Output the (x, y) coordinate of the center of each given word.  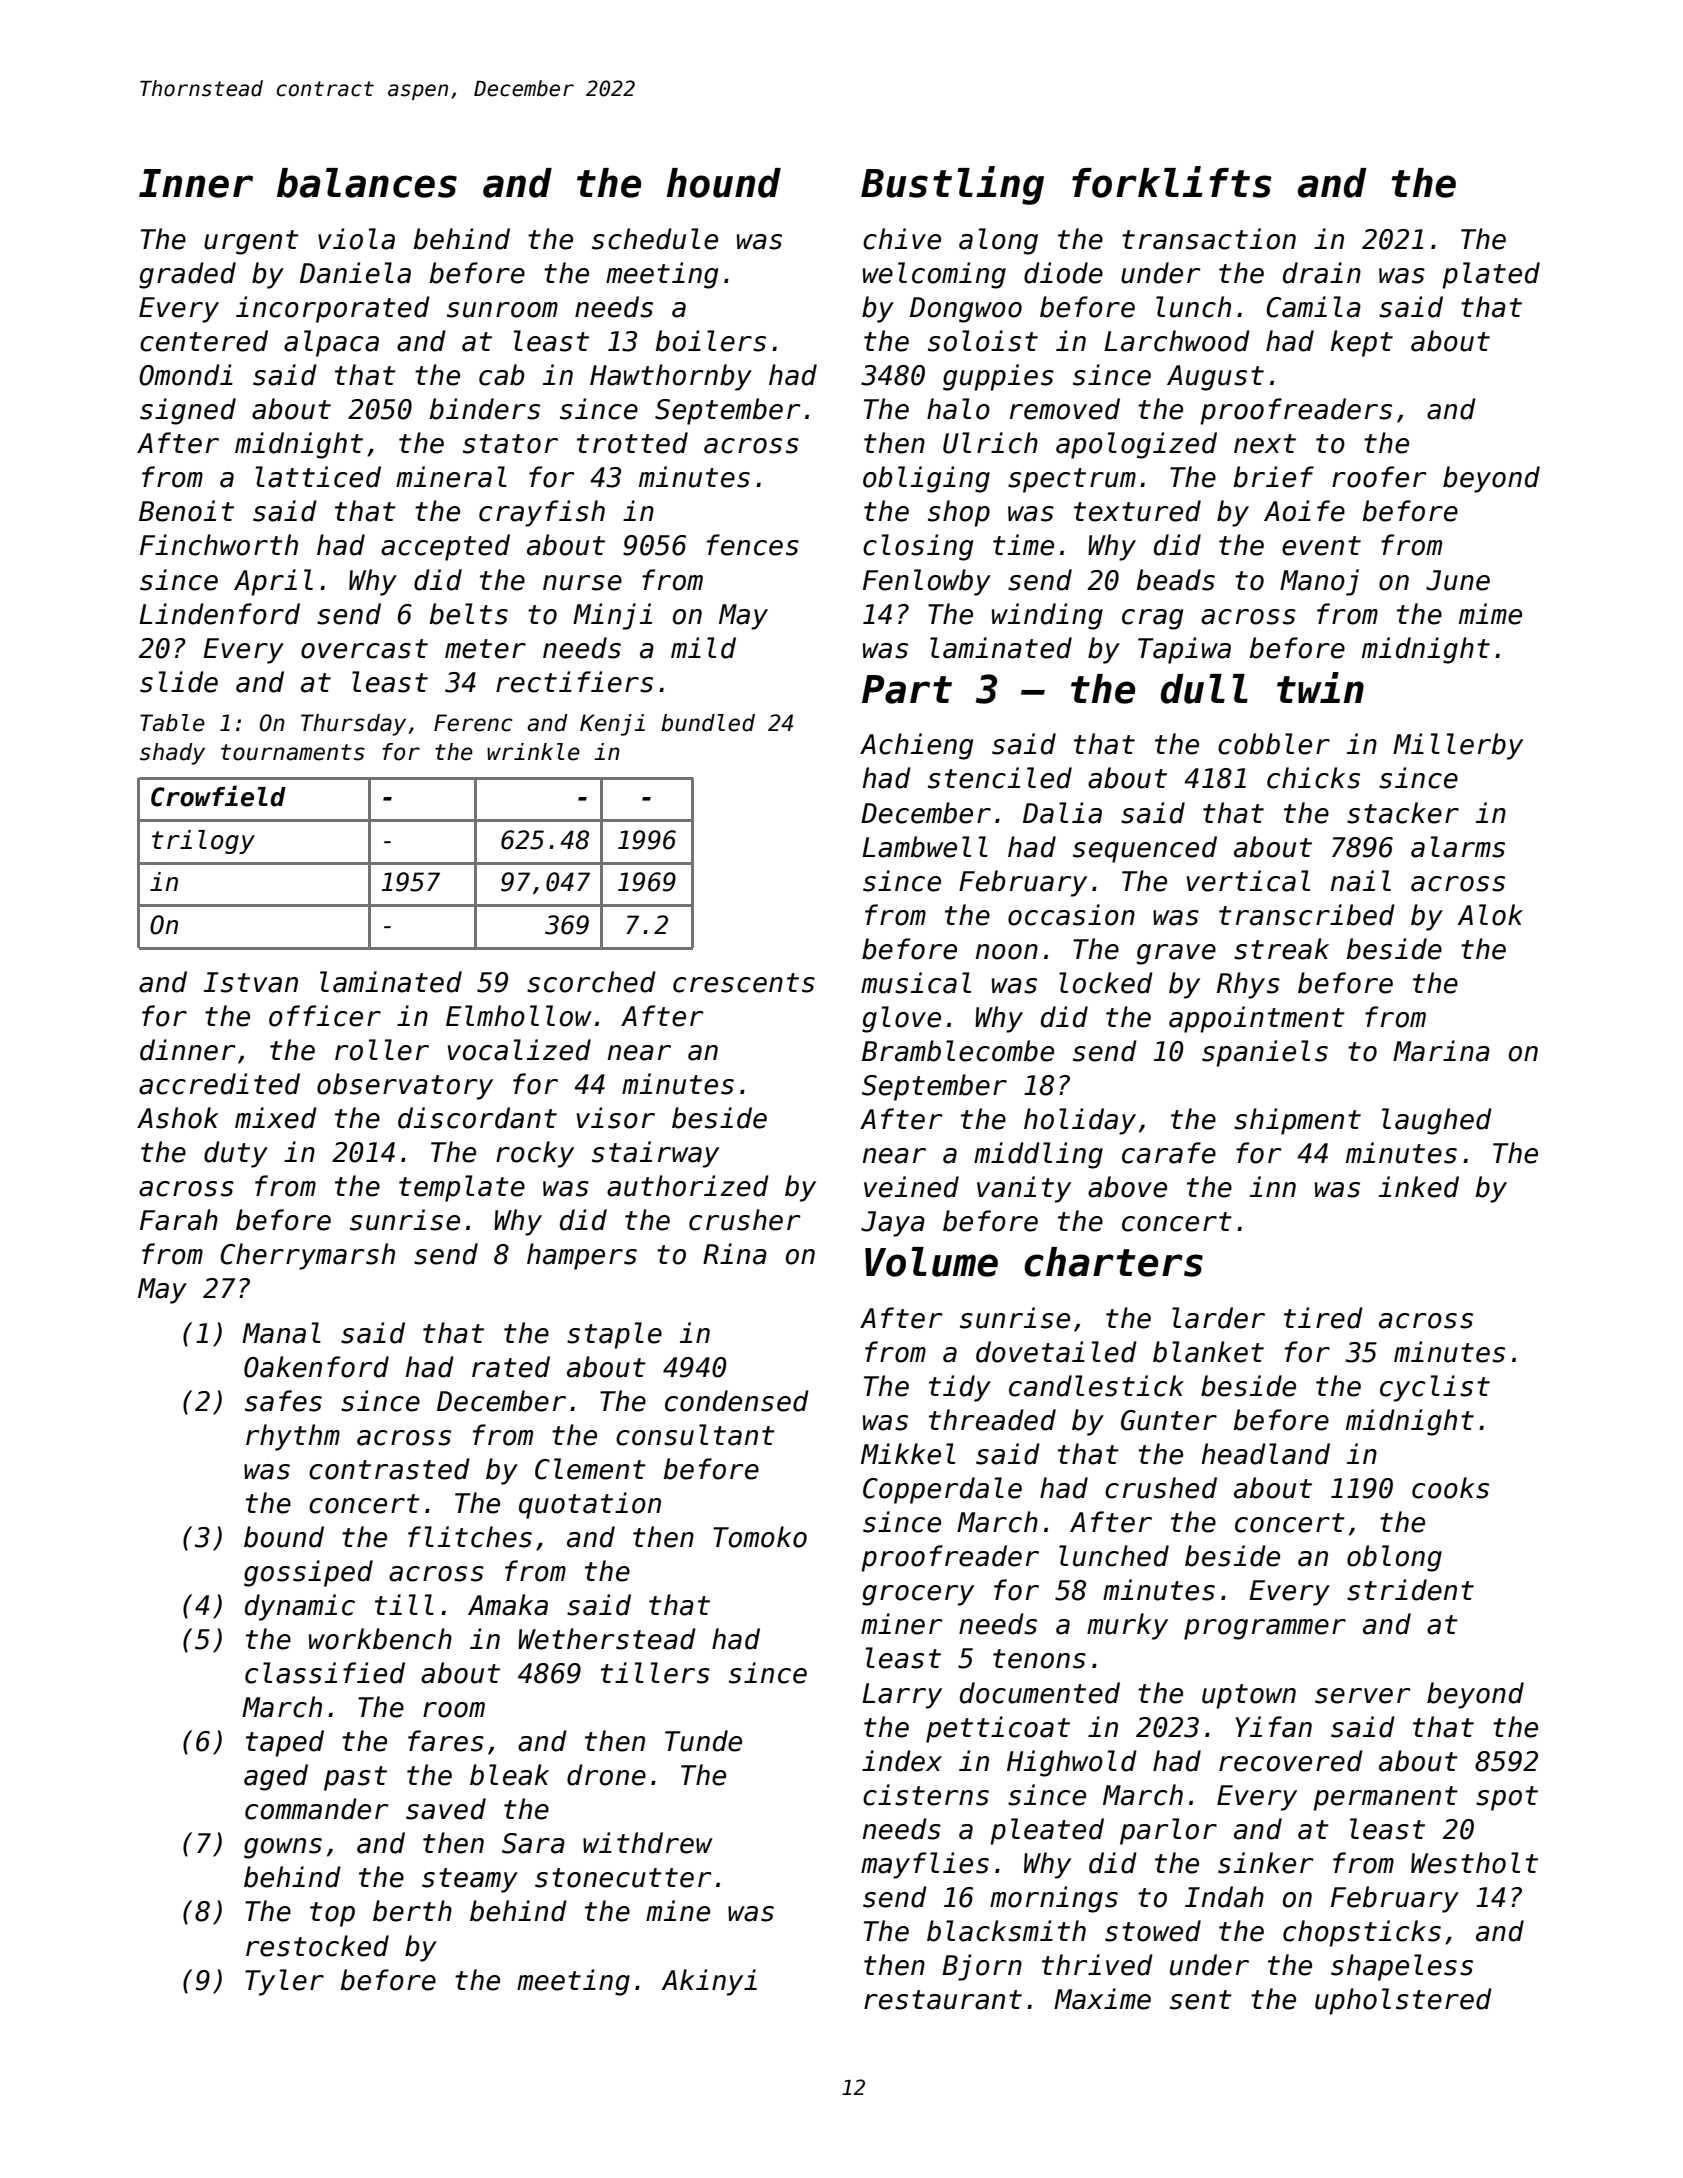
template (462, 1188)
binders (485, 409)
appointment (1257, 1019)
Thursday (353, 725)
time (1023, 545)
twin (1320, 687)
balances (367, 183)
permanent (1385, 1798)
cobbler (1274, 744)
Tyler (284, 1982)
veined (911, 1187)
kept (1362, 343)
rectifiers (574, 682)
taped (285, 1743)
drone (606, 1775)
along (998, 241)
